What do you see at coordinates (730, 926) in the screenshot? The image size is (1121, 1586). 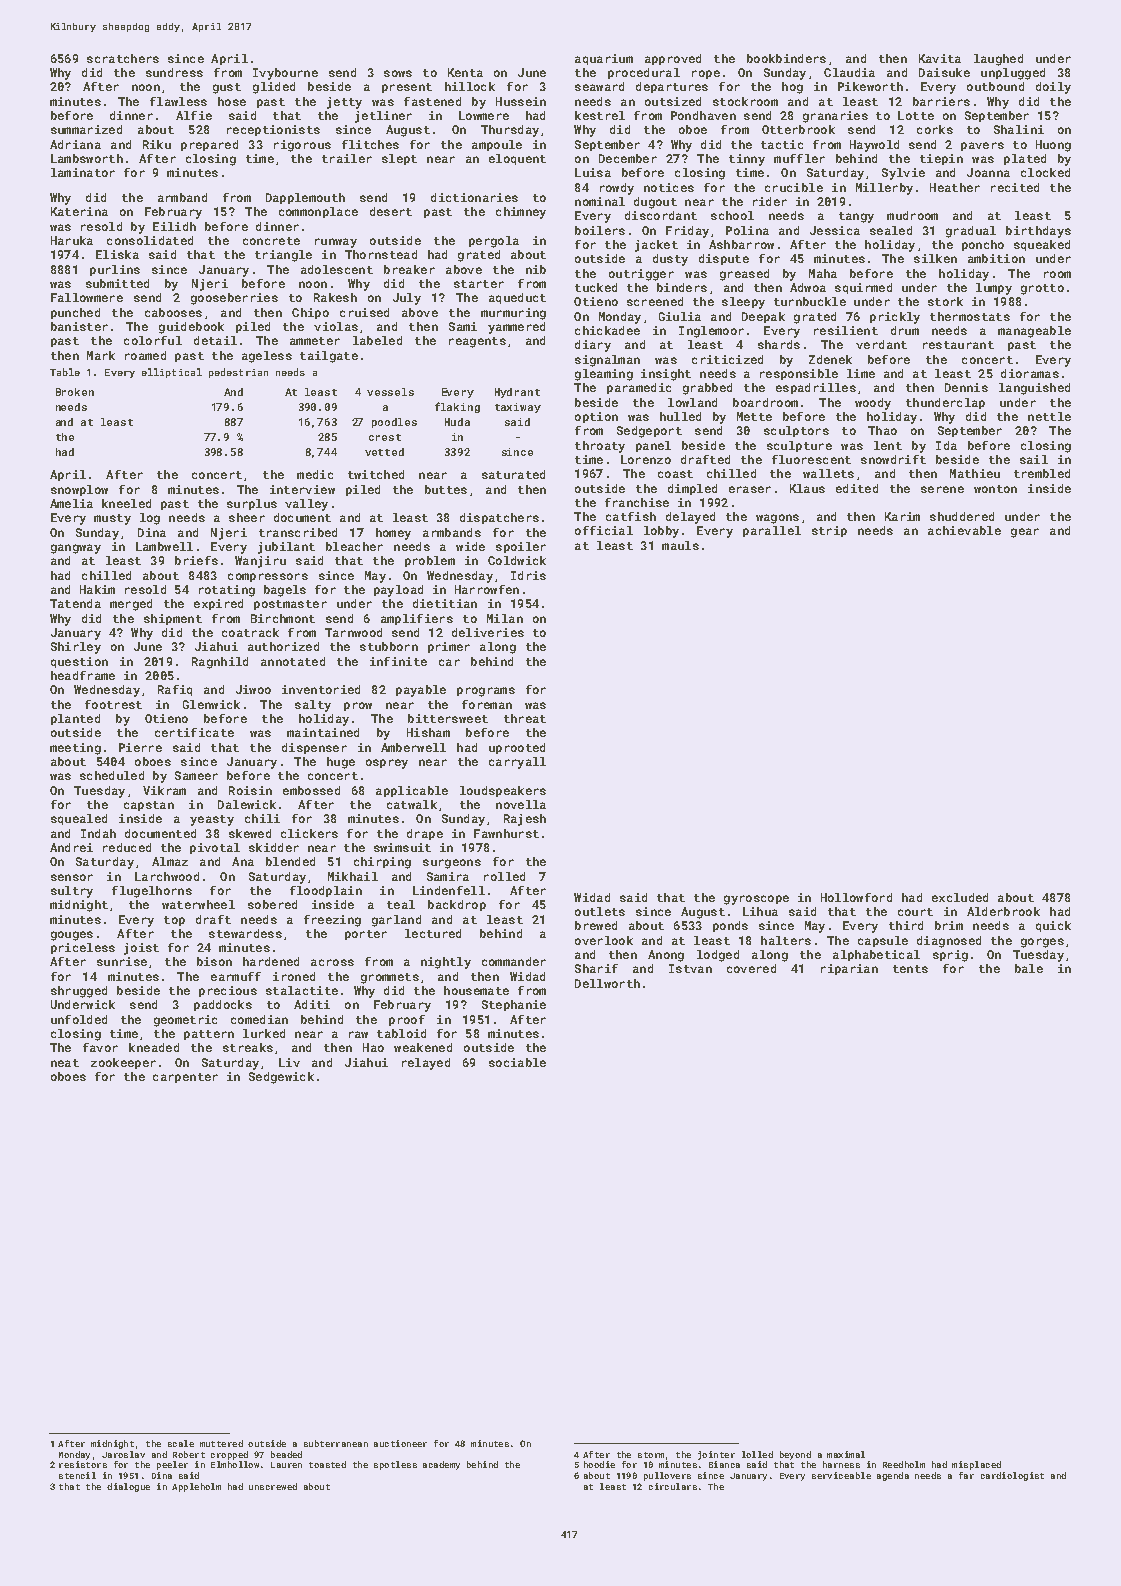 I see `ponds` at bounding box center [730, 926].
